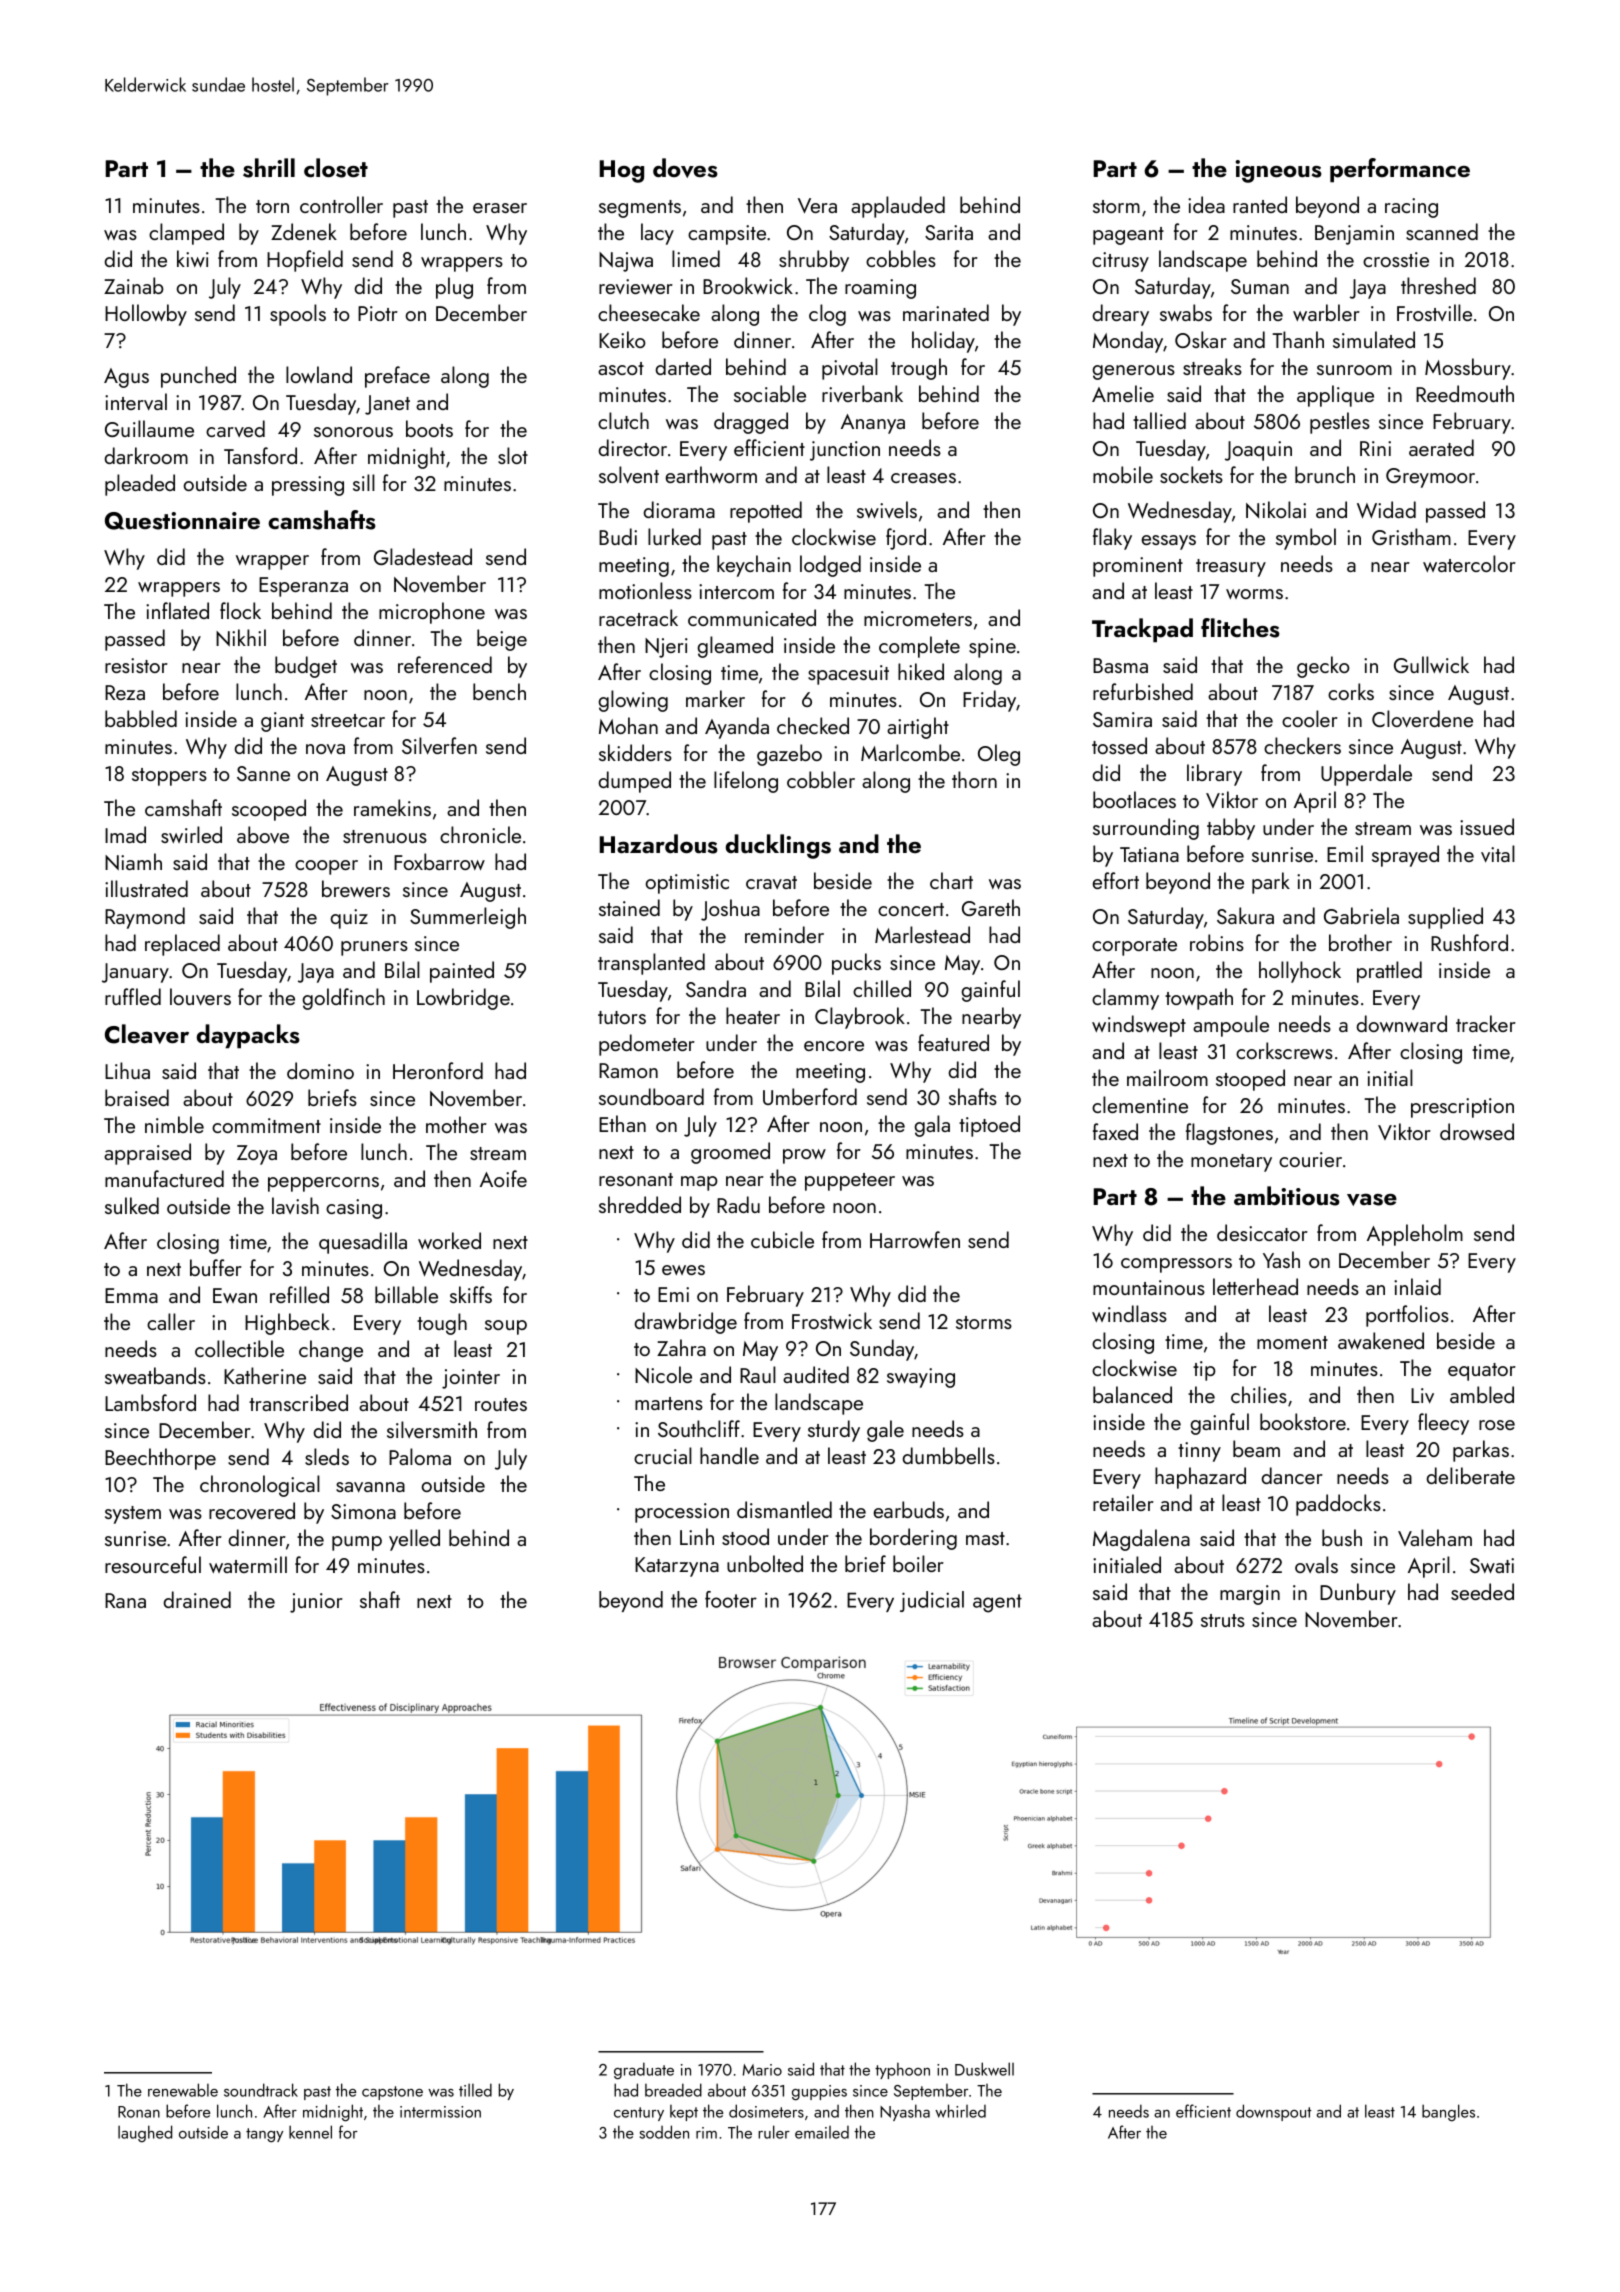 The width and height of the screenshot is (1620, 2292). What do you see at coordinates (132, 1205) in the screenshot?
I see `sulked` at bounding box center [132, 1205].
